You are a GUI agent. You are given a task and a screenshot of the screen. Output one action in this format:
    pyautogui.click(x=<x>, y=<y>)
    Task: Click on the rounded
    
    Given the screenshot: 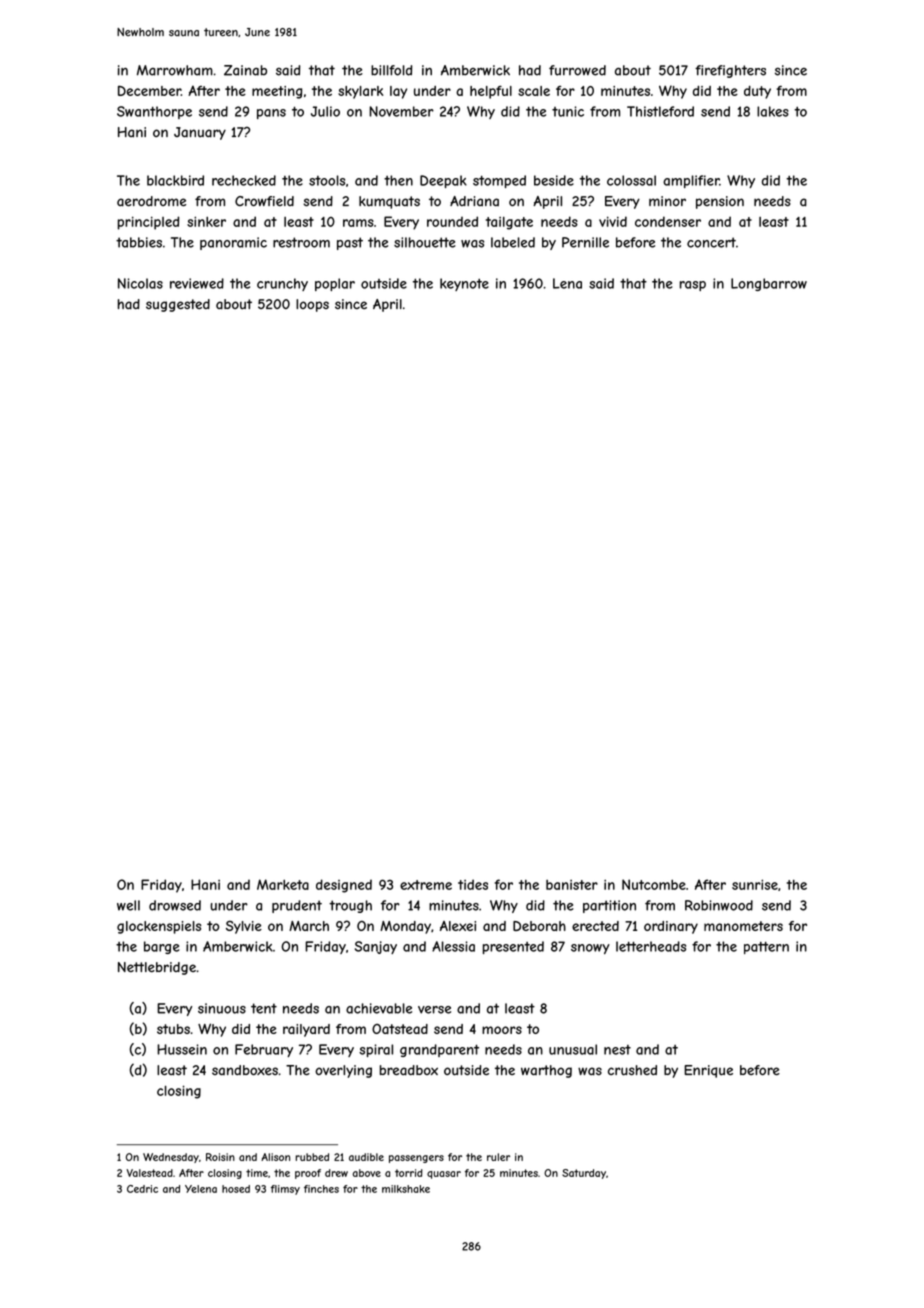 What is the action you would take?
    pyautogui.click(x=452, y=221)
